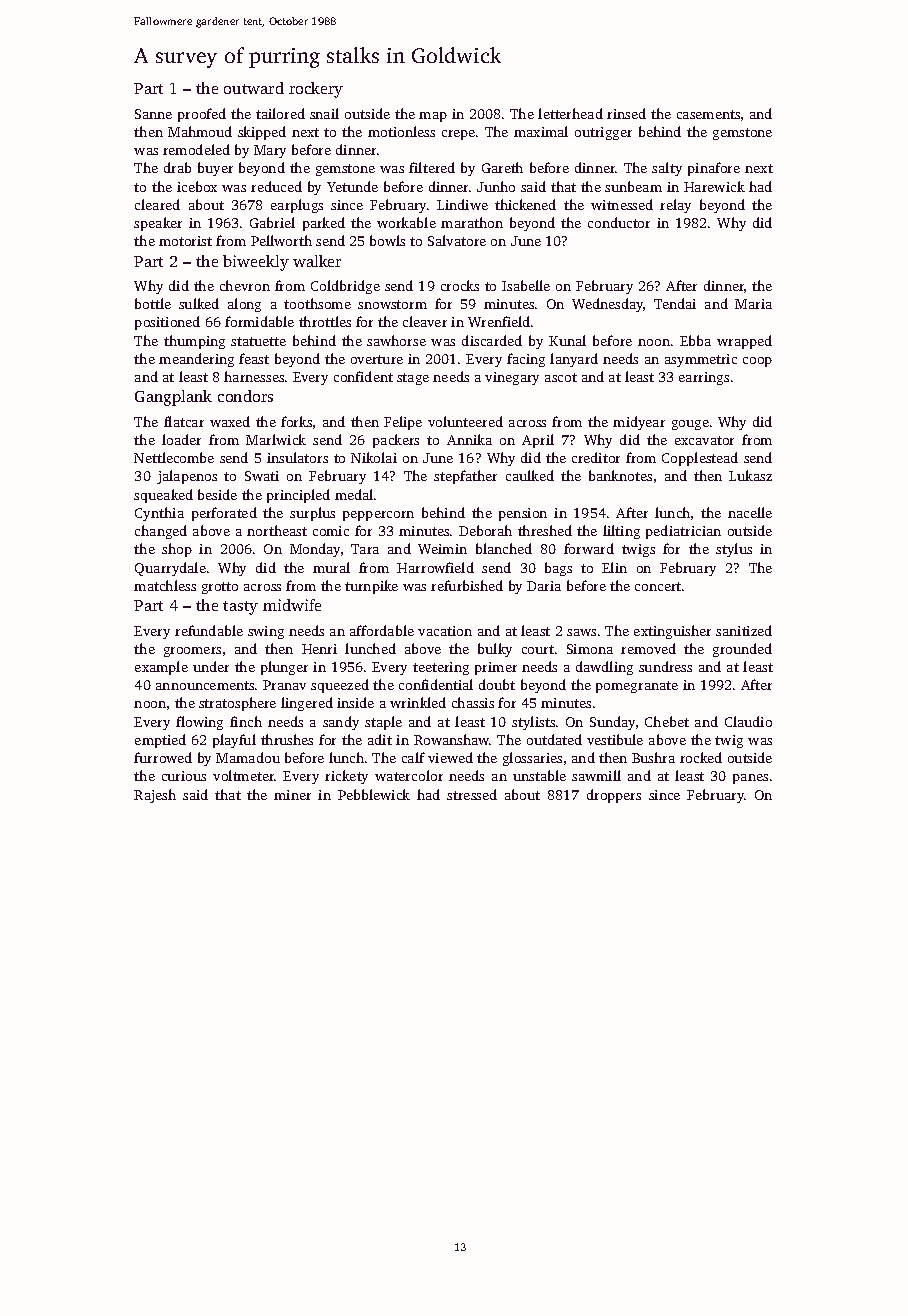 The height and width of the screenshot is (1316, 908). I want to click on tailored, so click(280, 113).
